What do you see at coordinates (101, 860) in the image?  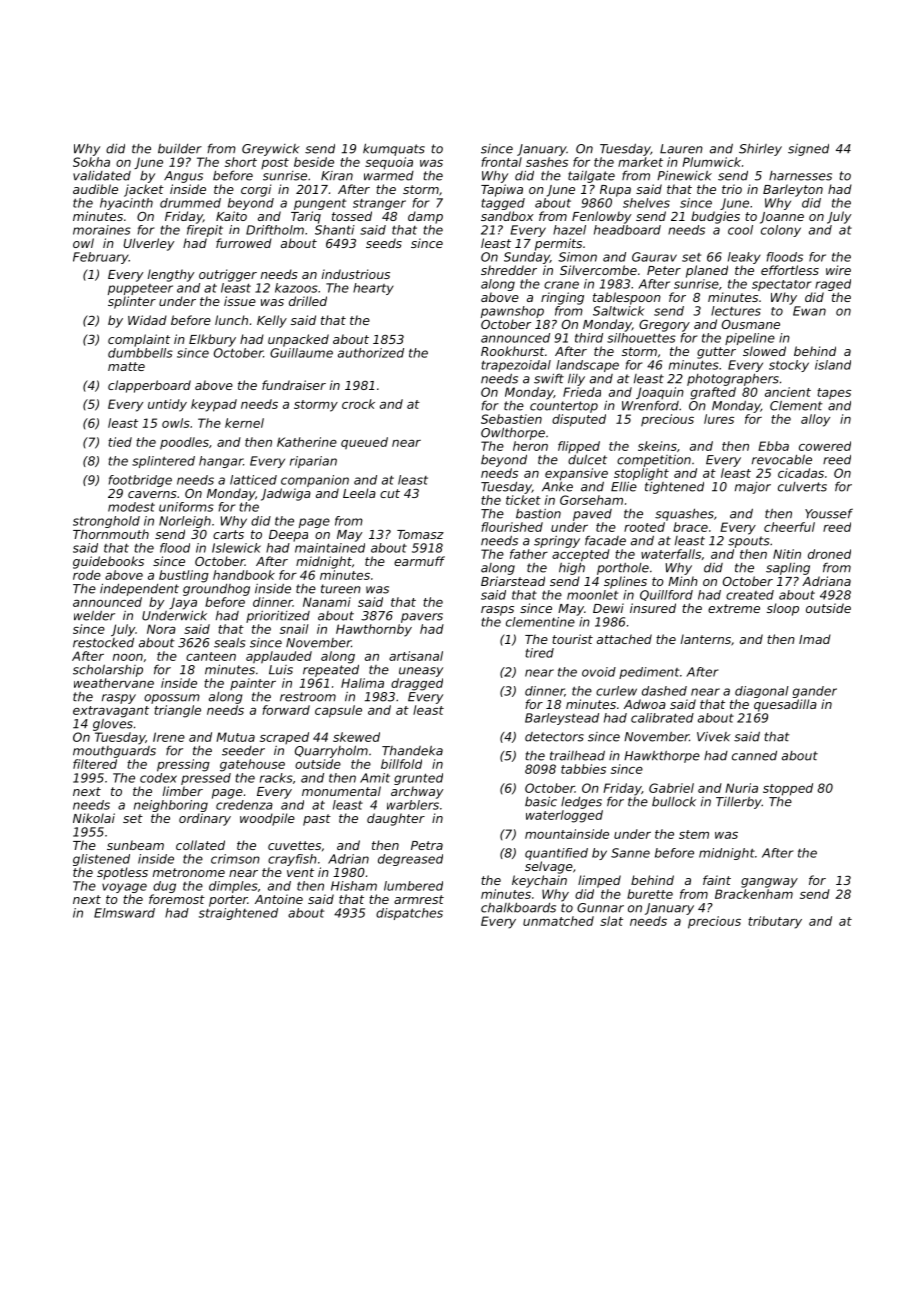 I see `glistened` at bounding box center [101, 860].
